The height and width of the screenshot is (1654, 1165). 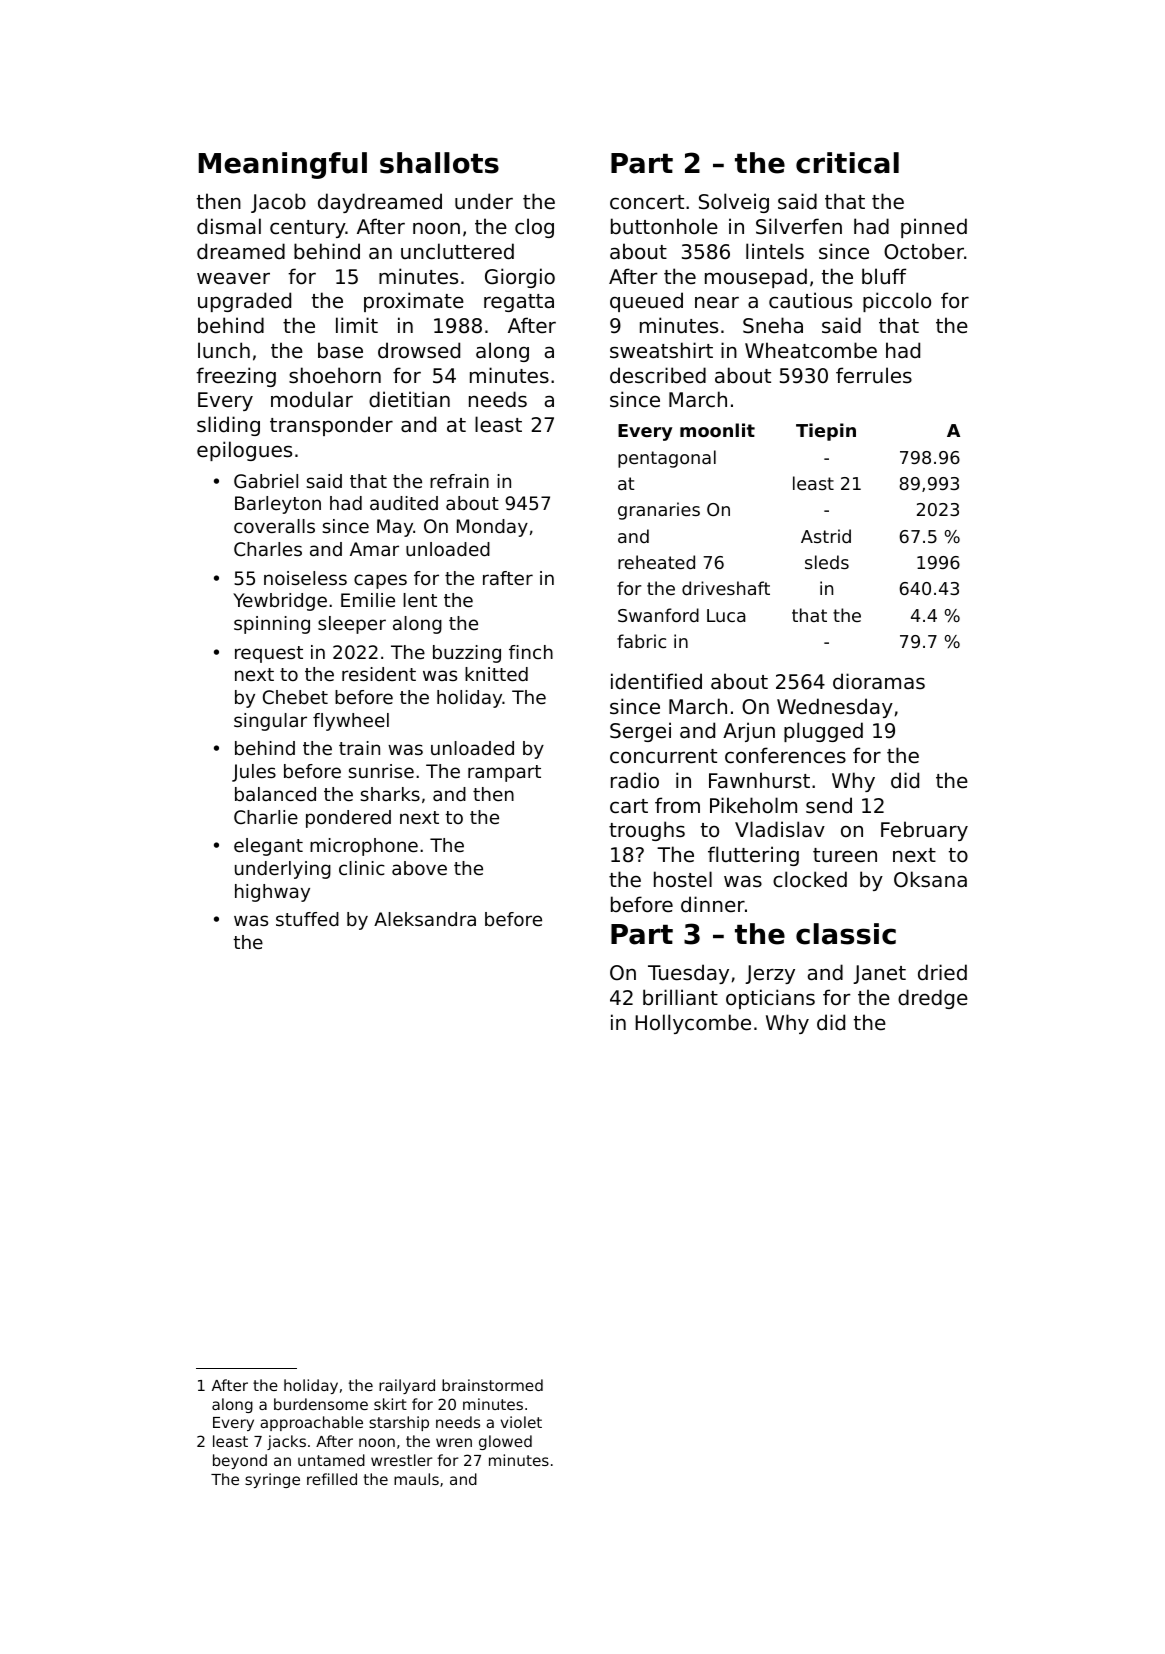 What do you see at coordinates (897, 302) in the screenshot?
I see `piccolo` at bounding box center [897, 302].
